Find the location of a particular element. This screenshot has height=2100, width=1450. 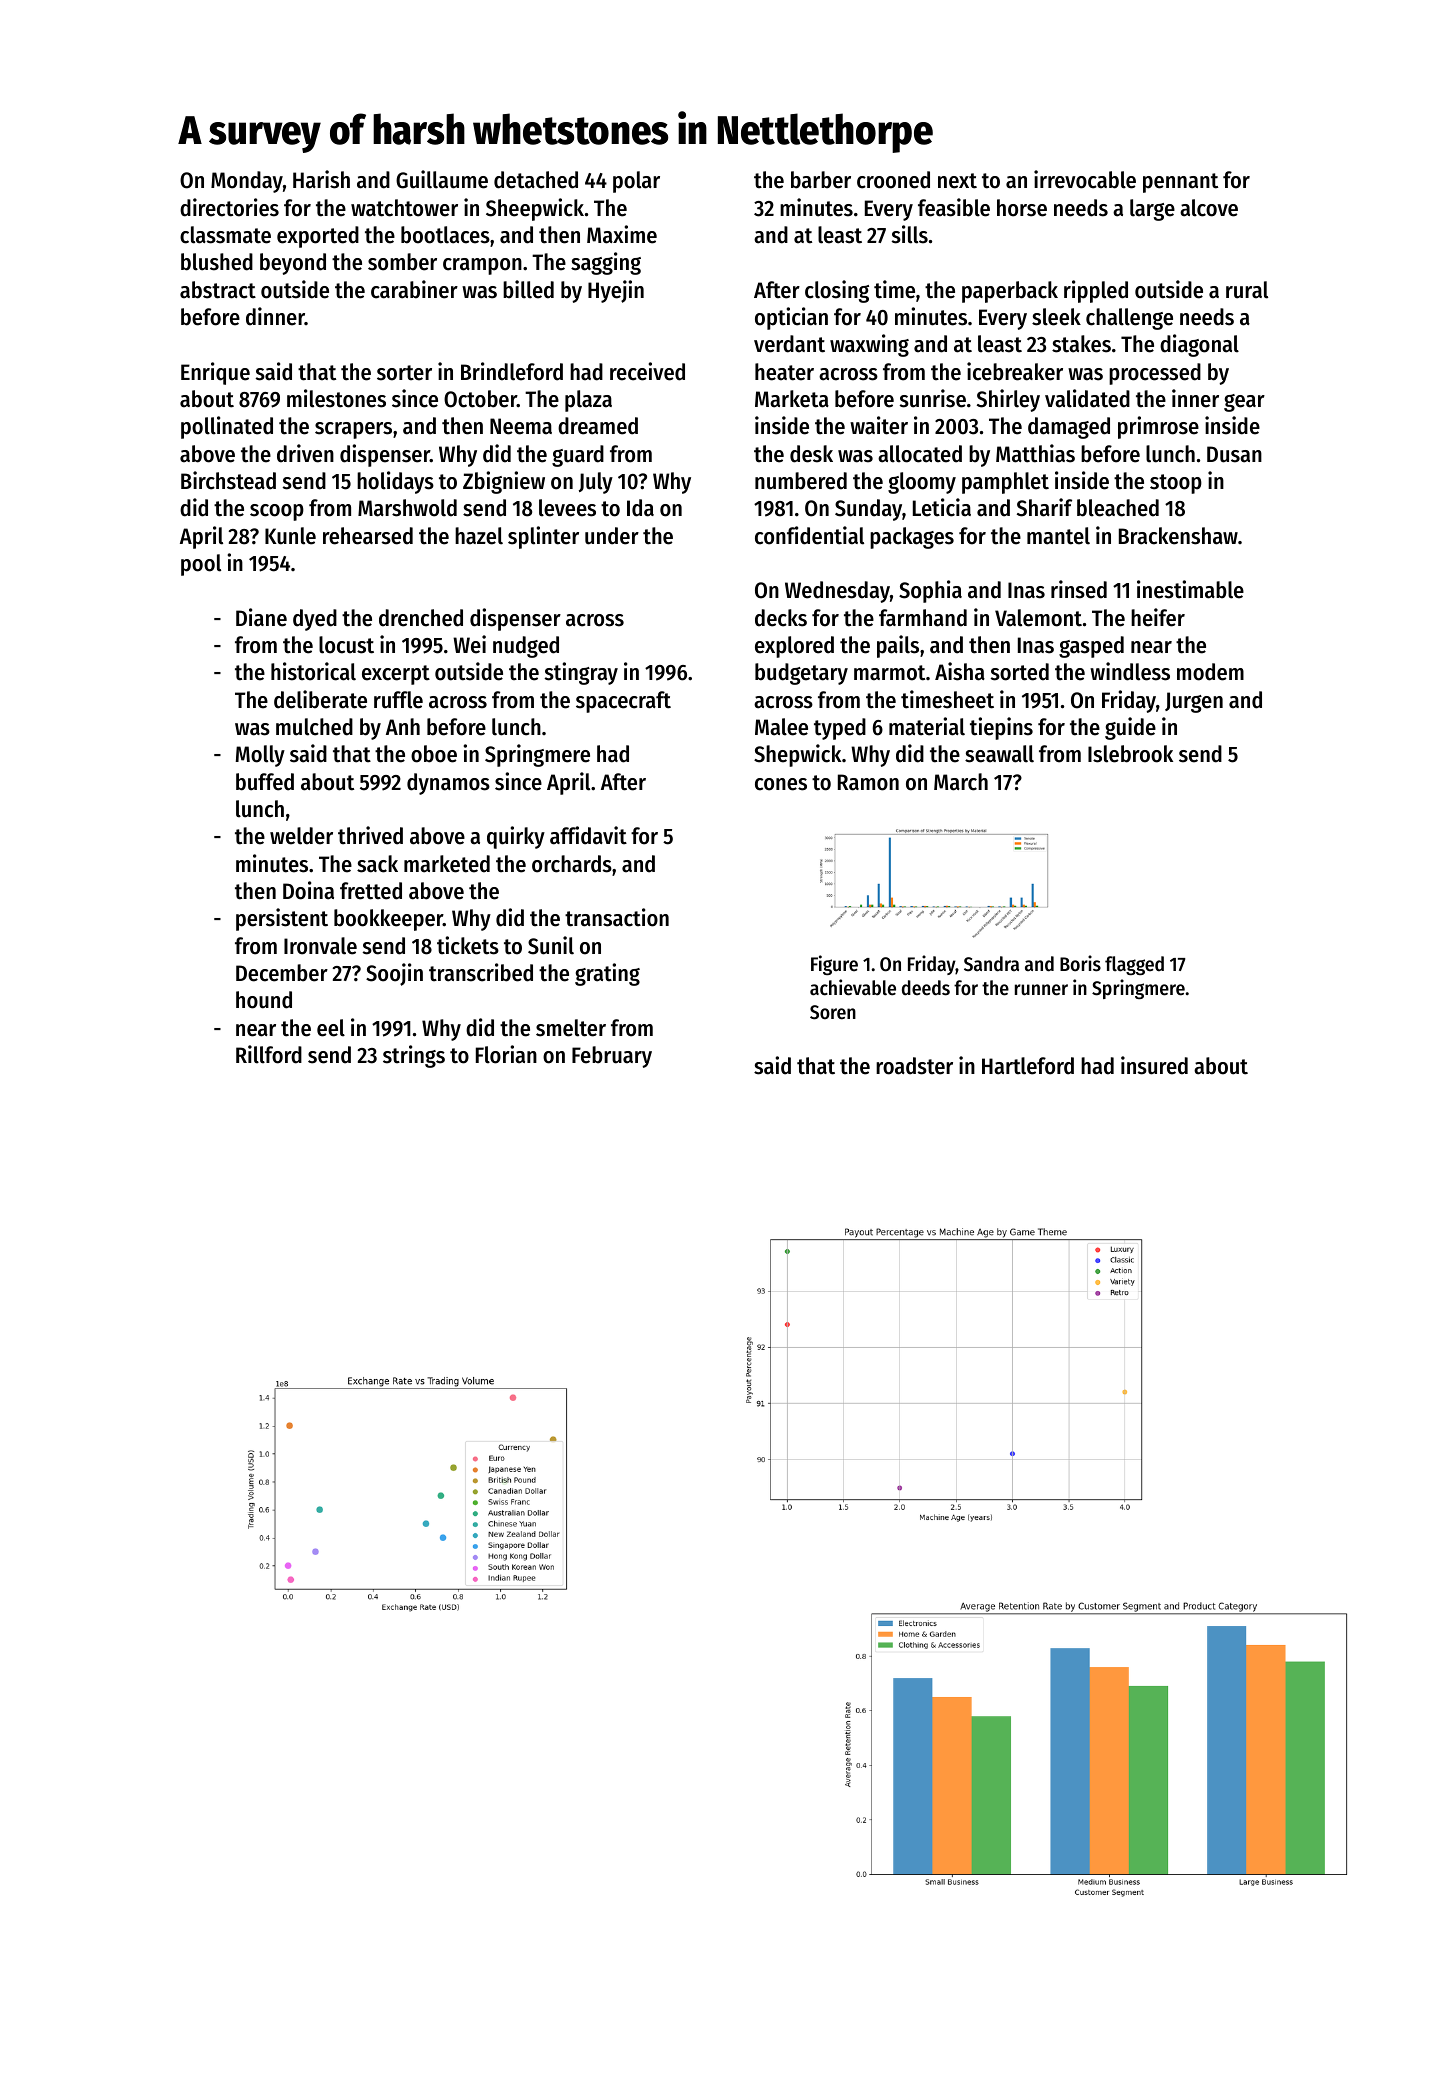

achievable is located at coordinates (853, 987).
